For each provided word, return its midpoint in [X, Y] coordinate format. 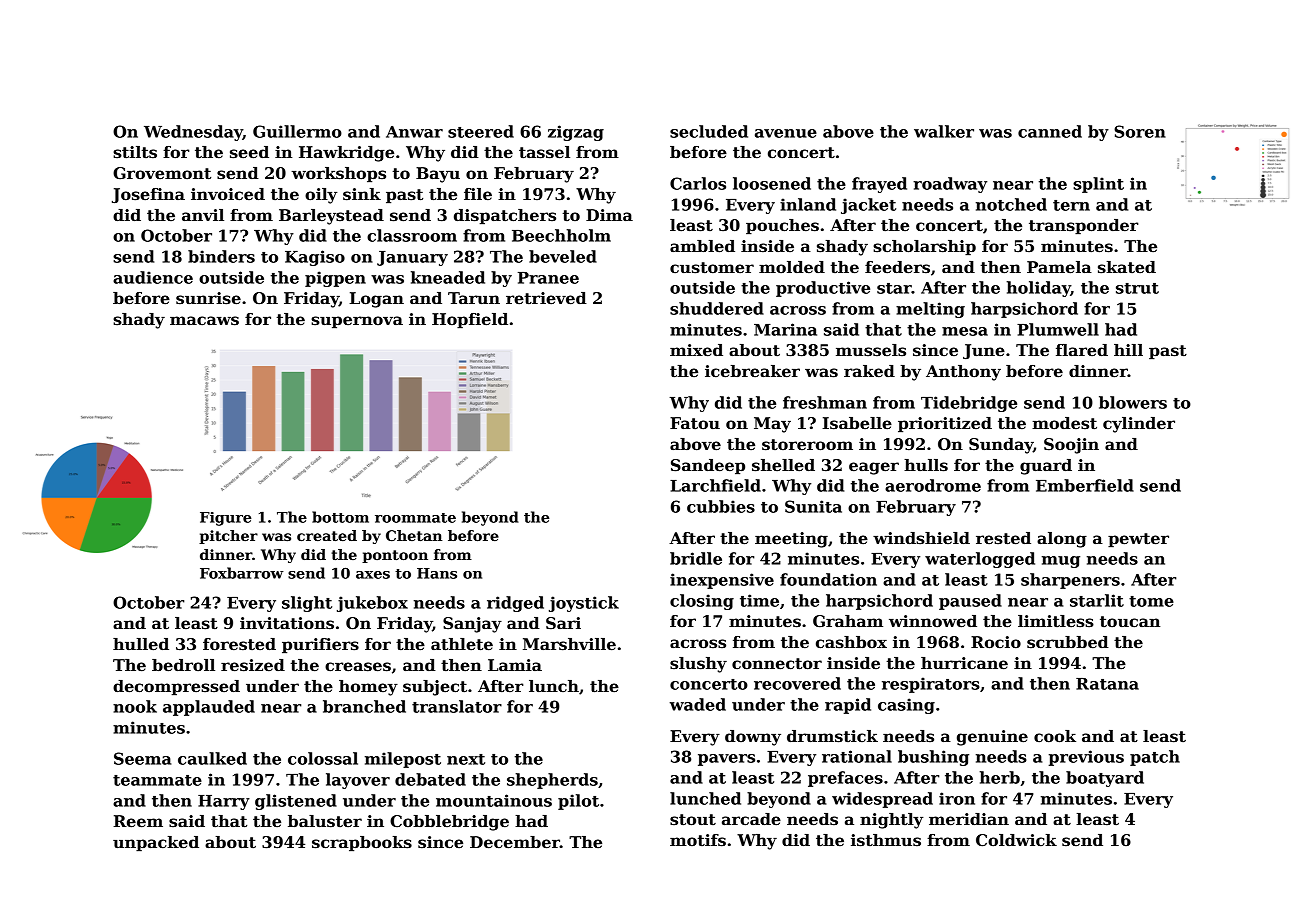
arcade [751, 819]
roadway [950, 185]
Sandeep [708, 467]
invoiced [228, 194]
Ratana [1107, 684]
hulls [926, 465]
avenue [786, 133]
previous [1086, 758]
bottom [340, 517]
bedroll [183, 665]
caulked [212, 758]
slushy [698, 665]
